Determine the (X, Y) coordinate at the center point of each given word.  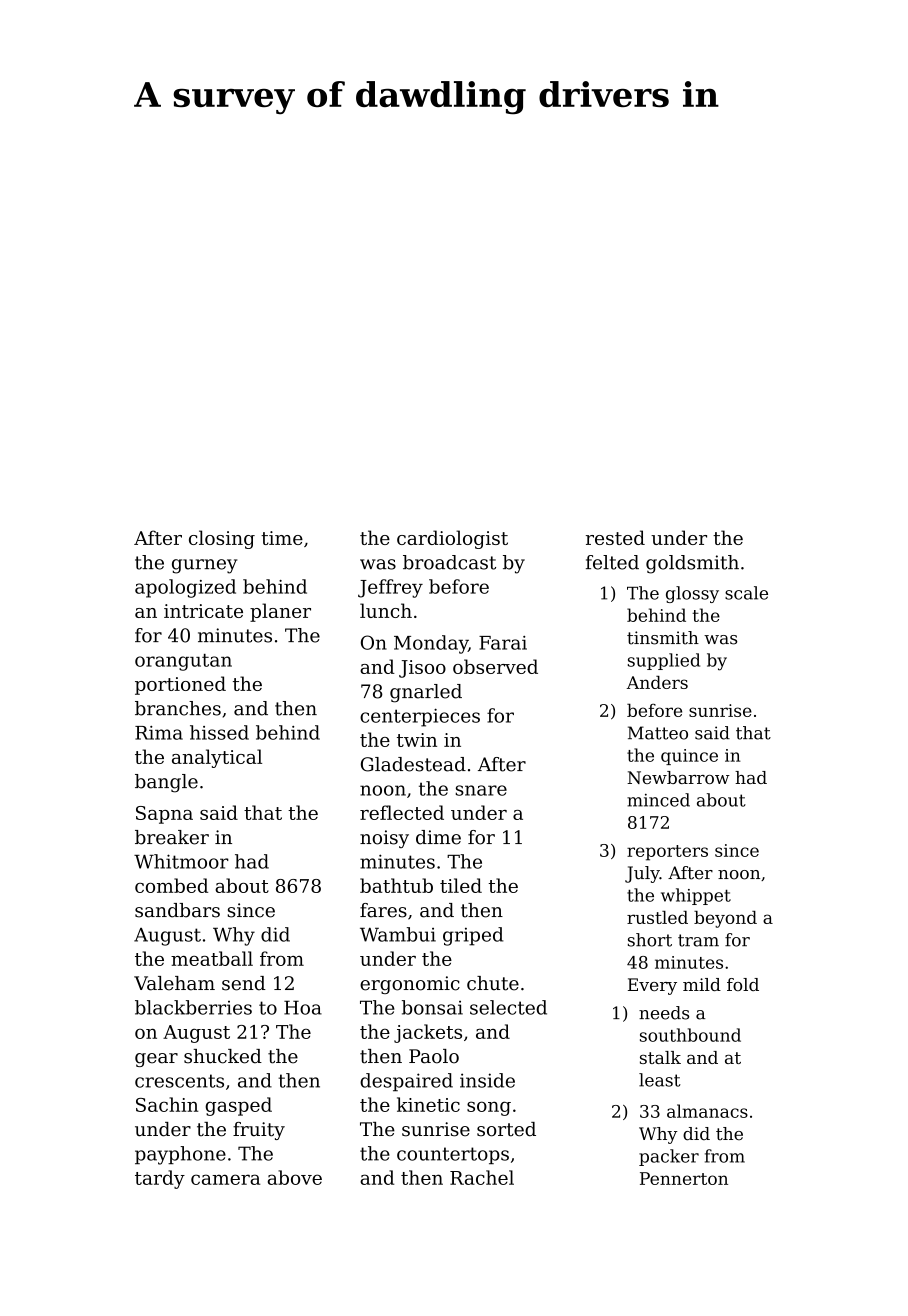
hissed (219, 732)
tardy (160, 1179)
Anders (657, 682)
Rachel (482, 1177)
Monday (431, 644)
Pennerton (684, 1178)
